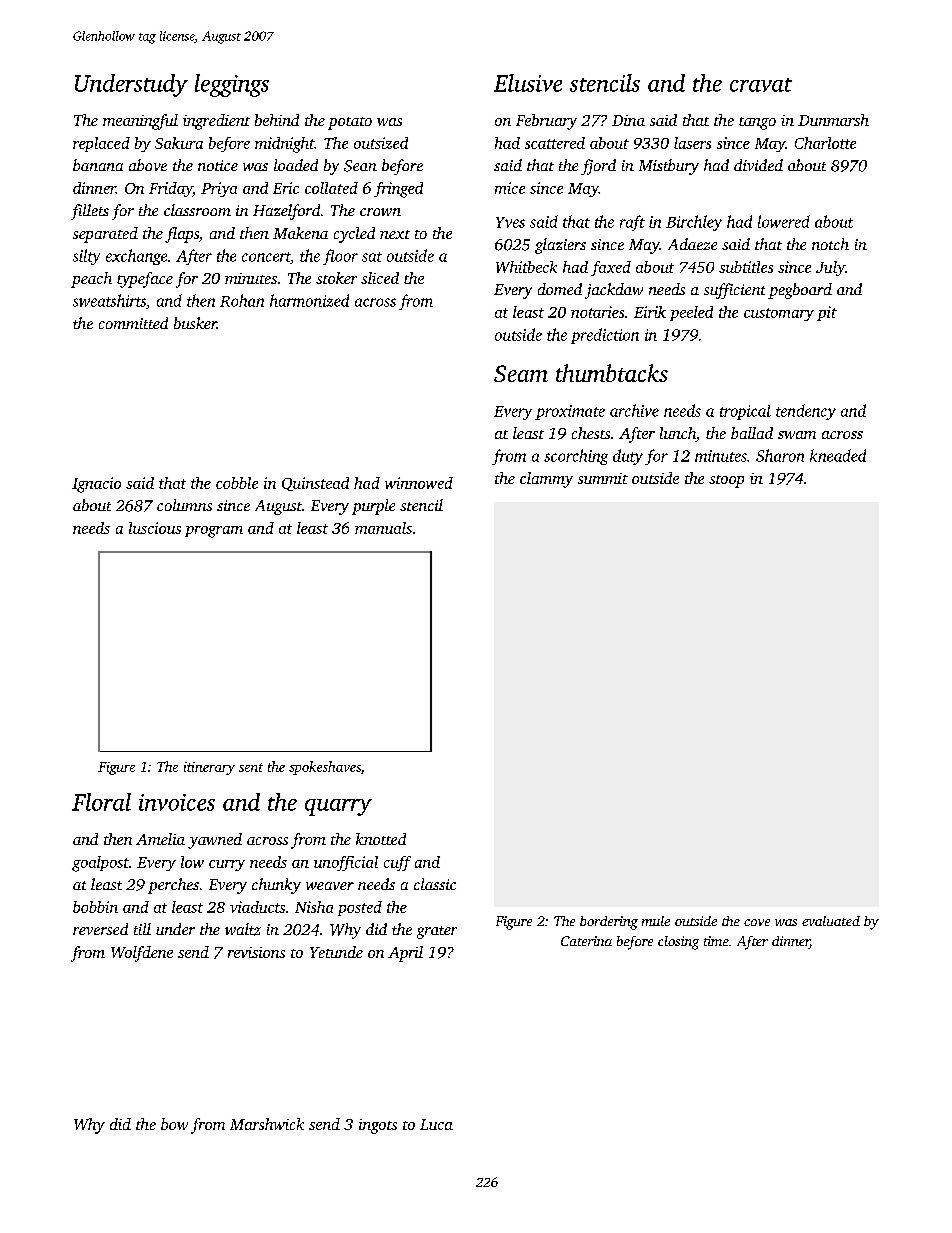 This page has width=952, height=1233. I want to click on Marshwick, so click(267, 1124).
